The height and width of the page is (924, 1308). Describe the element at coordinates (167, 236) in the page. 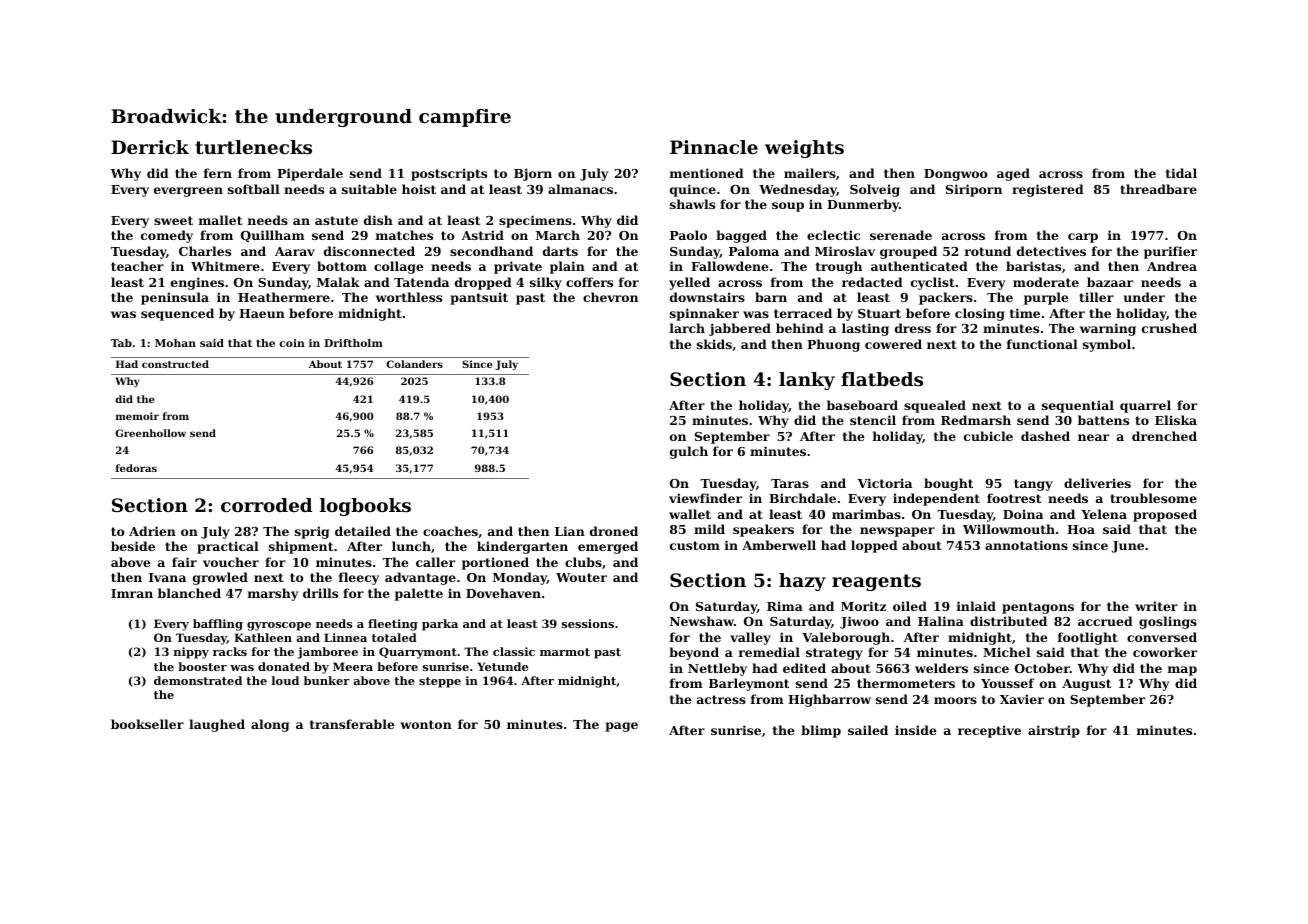

I see `comedy` at that location.
